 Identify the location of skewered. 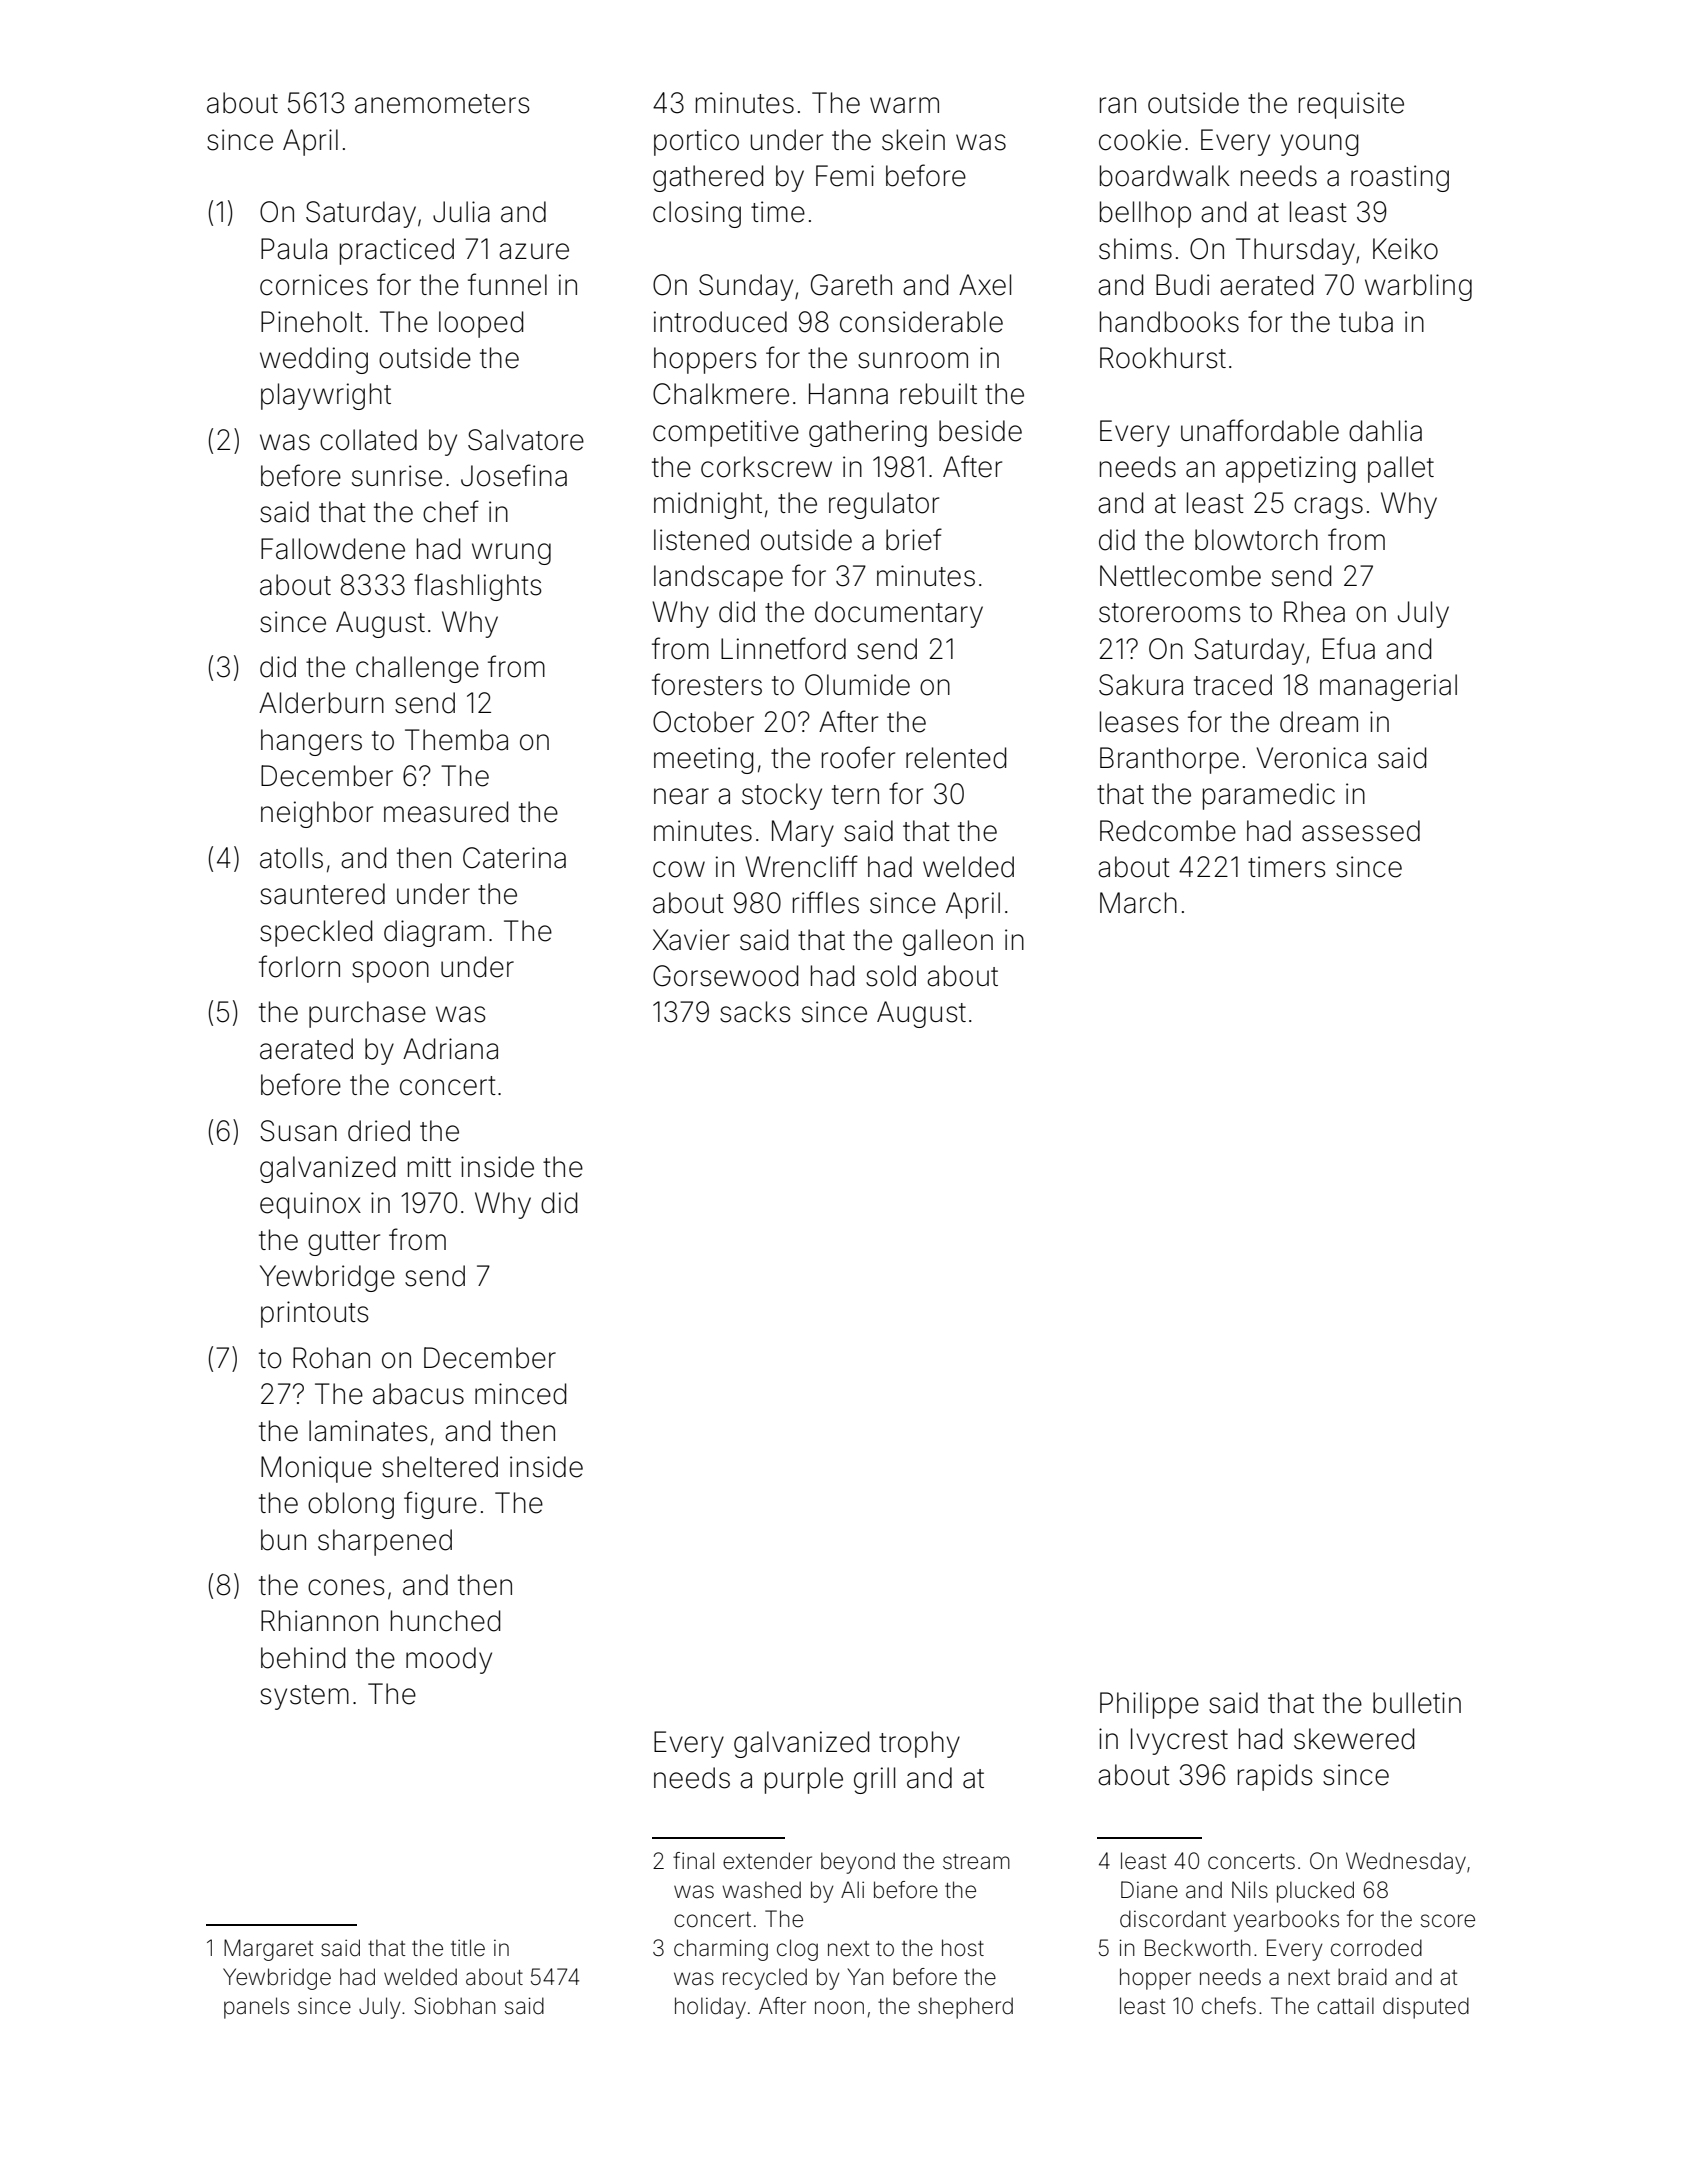
(1354, 1739).
